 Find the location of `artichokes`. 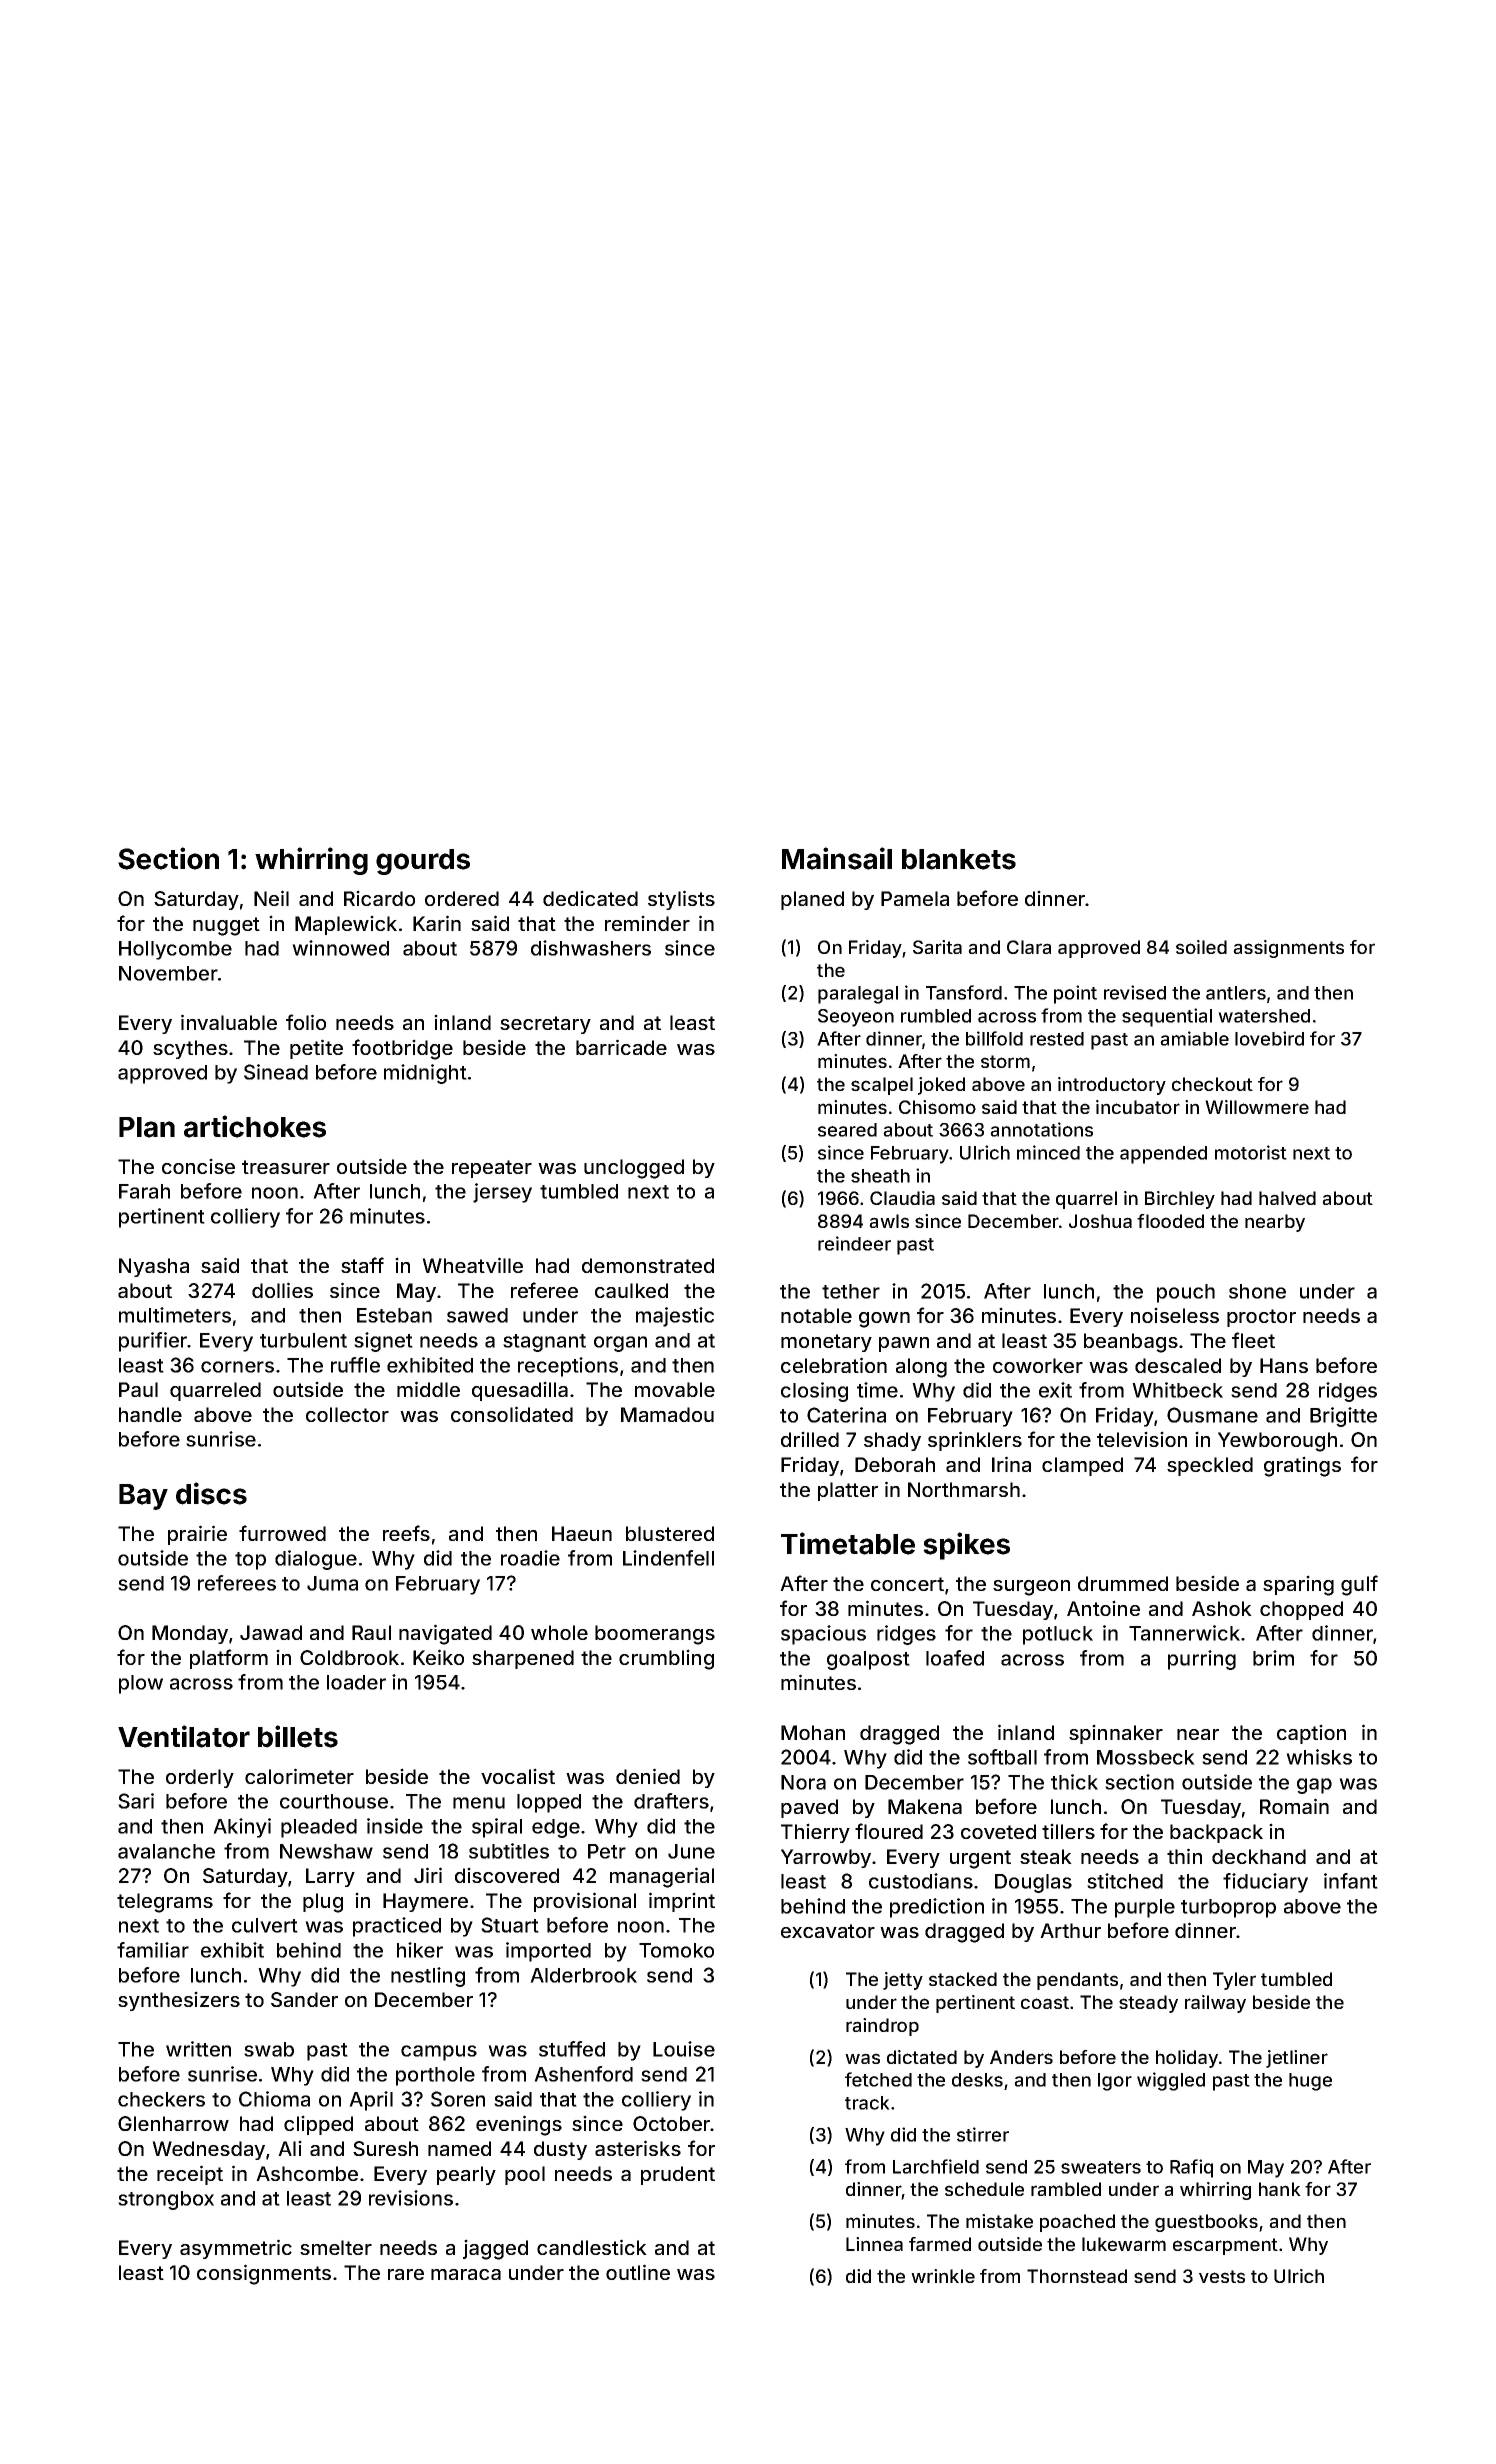

artichokes is located at coordinates (255, 1126).
